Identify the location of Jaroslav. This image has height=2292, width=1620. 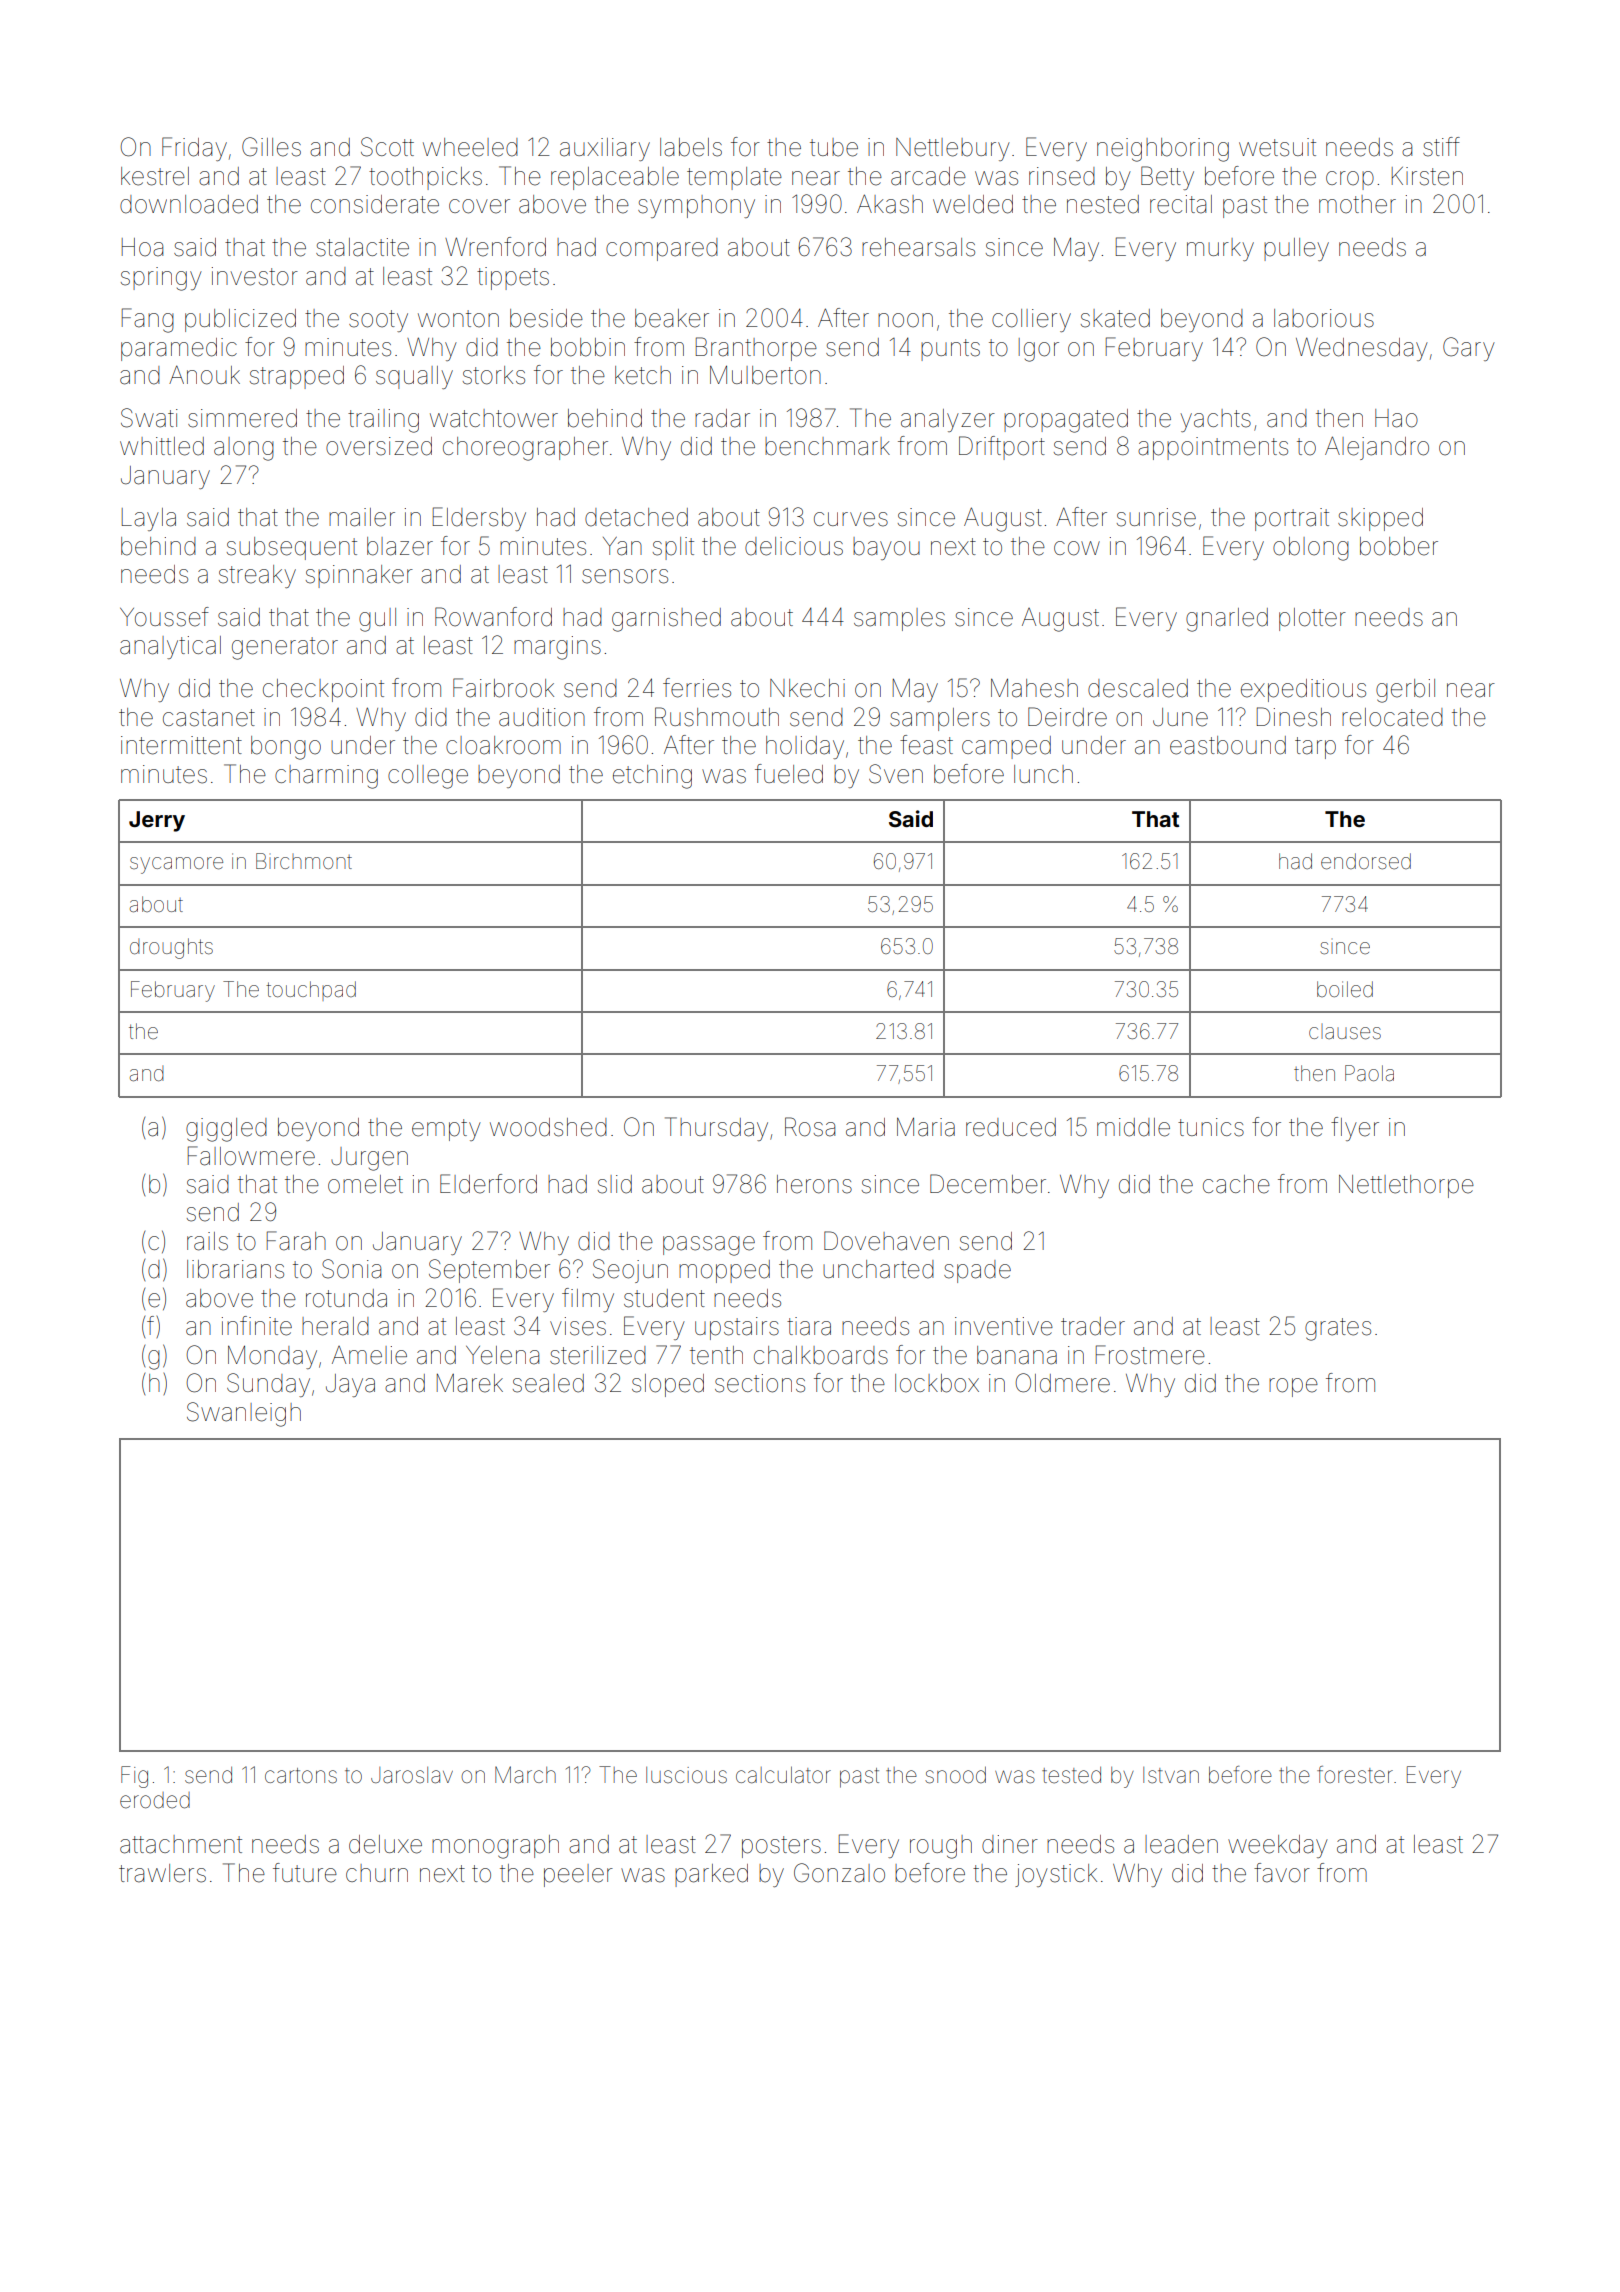
(412, 1775).
